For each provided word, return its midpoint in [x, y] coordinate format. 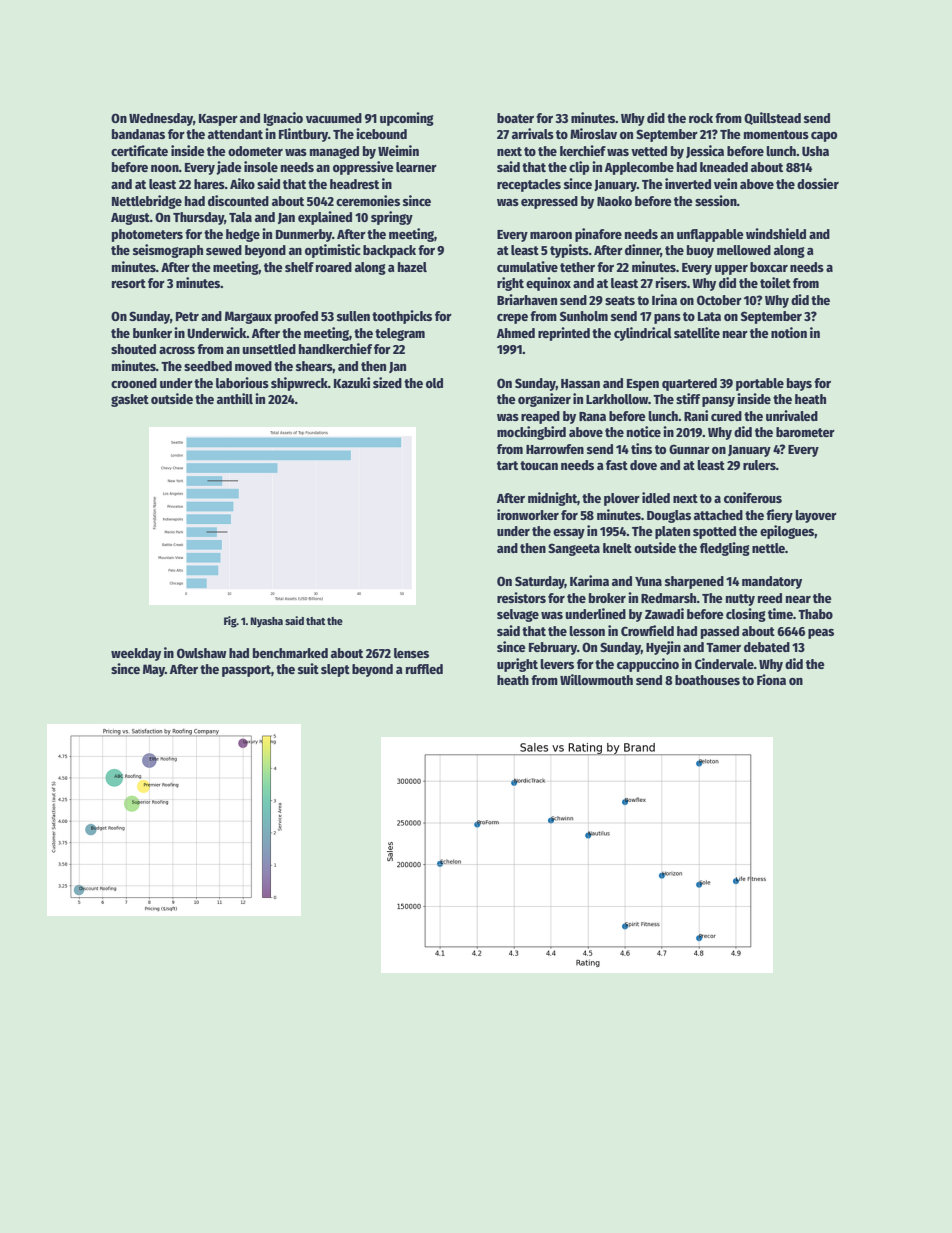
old [434, 383]
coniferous [753, 497]
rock [701, 118]
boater [515, 118]
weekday [136, 654]
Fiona [771, 679]
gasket [130, 400]
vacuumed [334, 118]
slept [335, 670]
